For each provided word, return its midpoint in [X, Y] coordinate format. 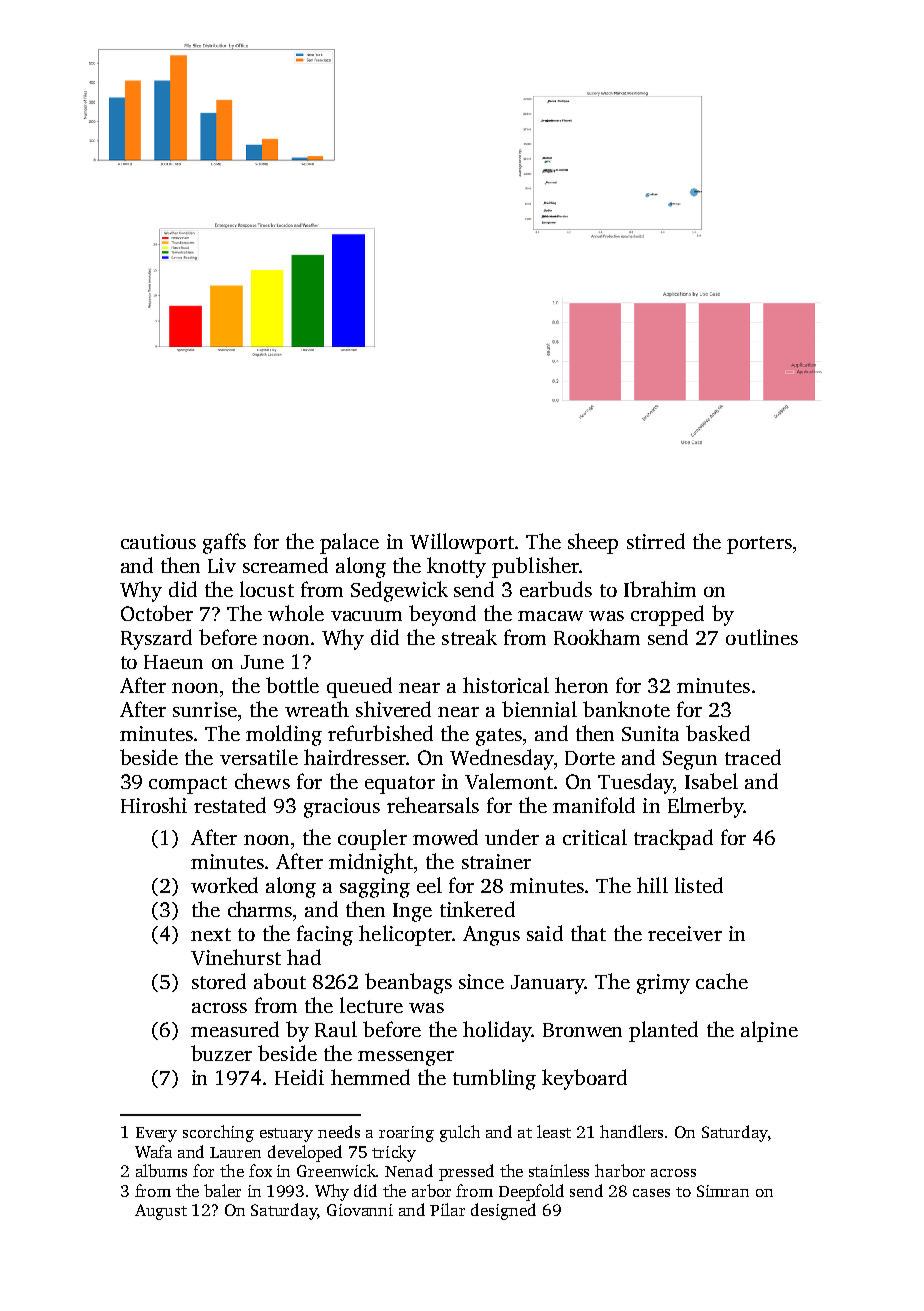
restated [230, 805]
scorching [218, 1133]
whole [296, 613]
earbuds [556, 589]
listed [699, 885]
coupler [372, 839]
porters [759, 545]
